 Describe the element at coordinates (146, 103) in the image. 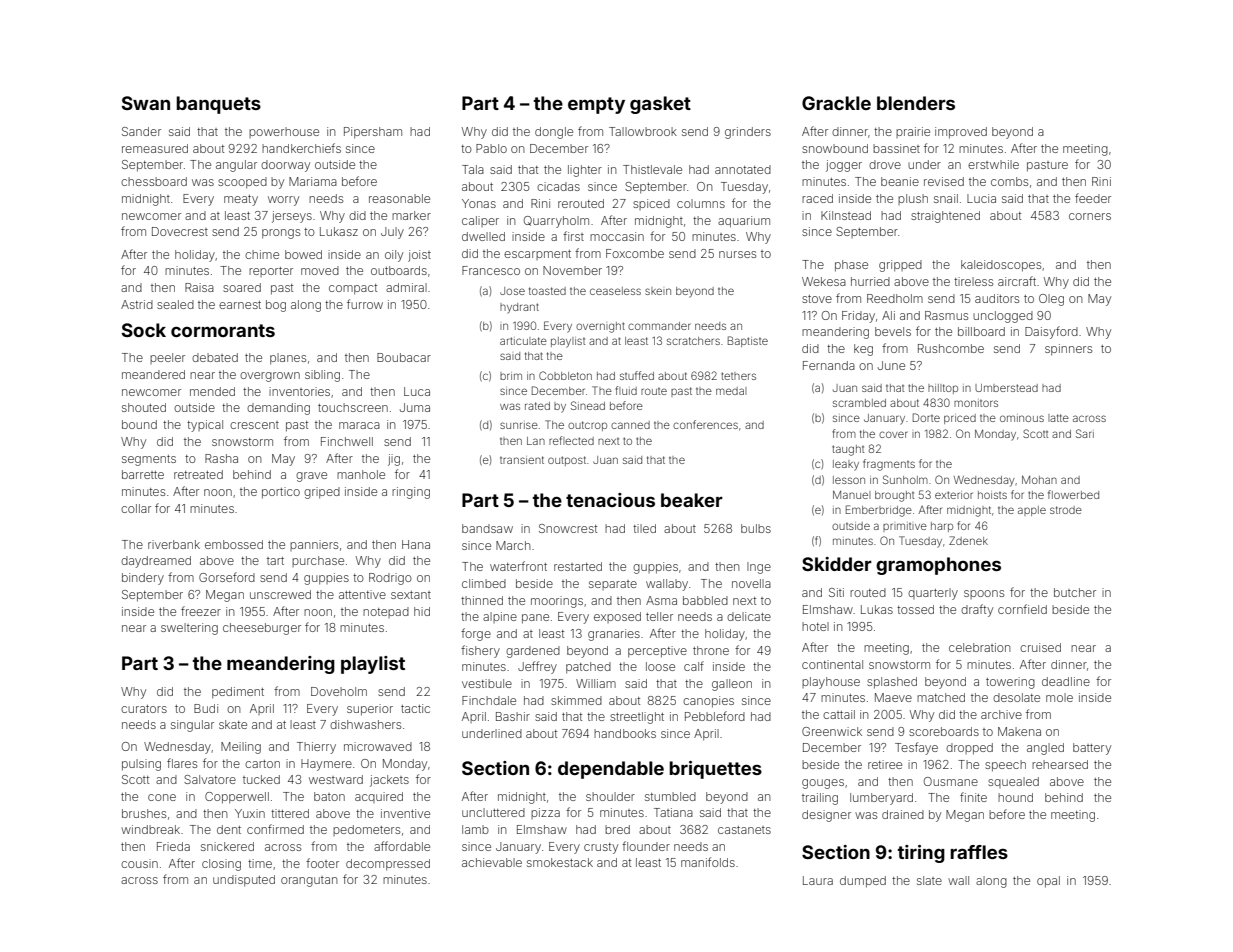

I see `Swan` at that location.
